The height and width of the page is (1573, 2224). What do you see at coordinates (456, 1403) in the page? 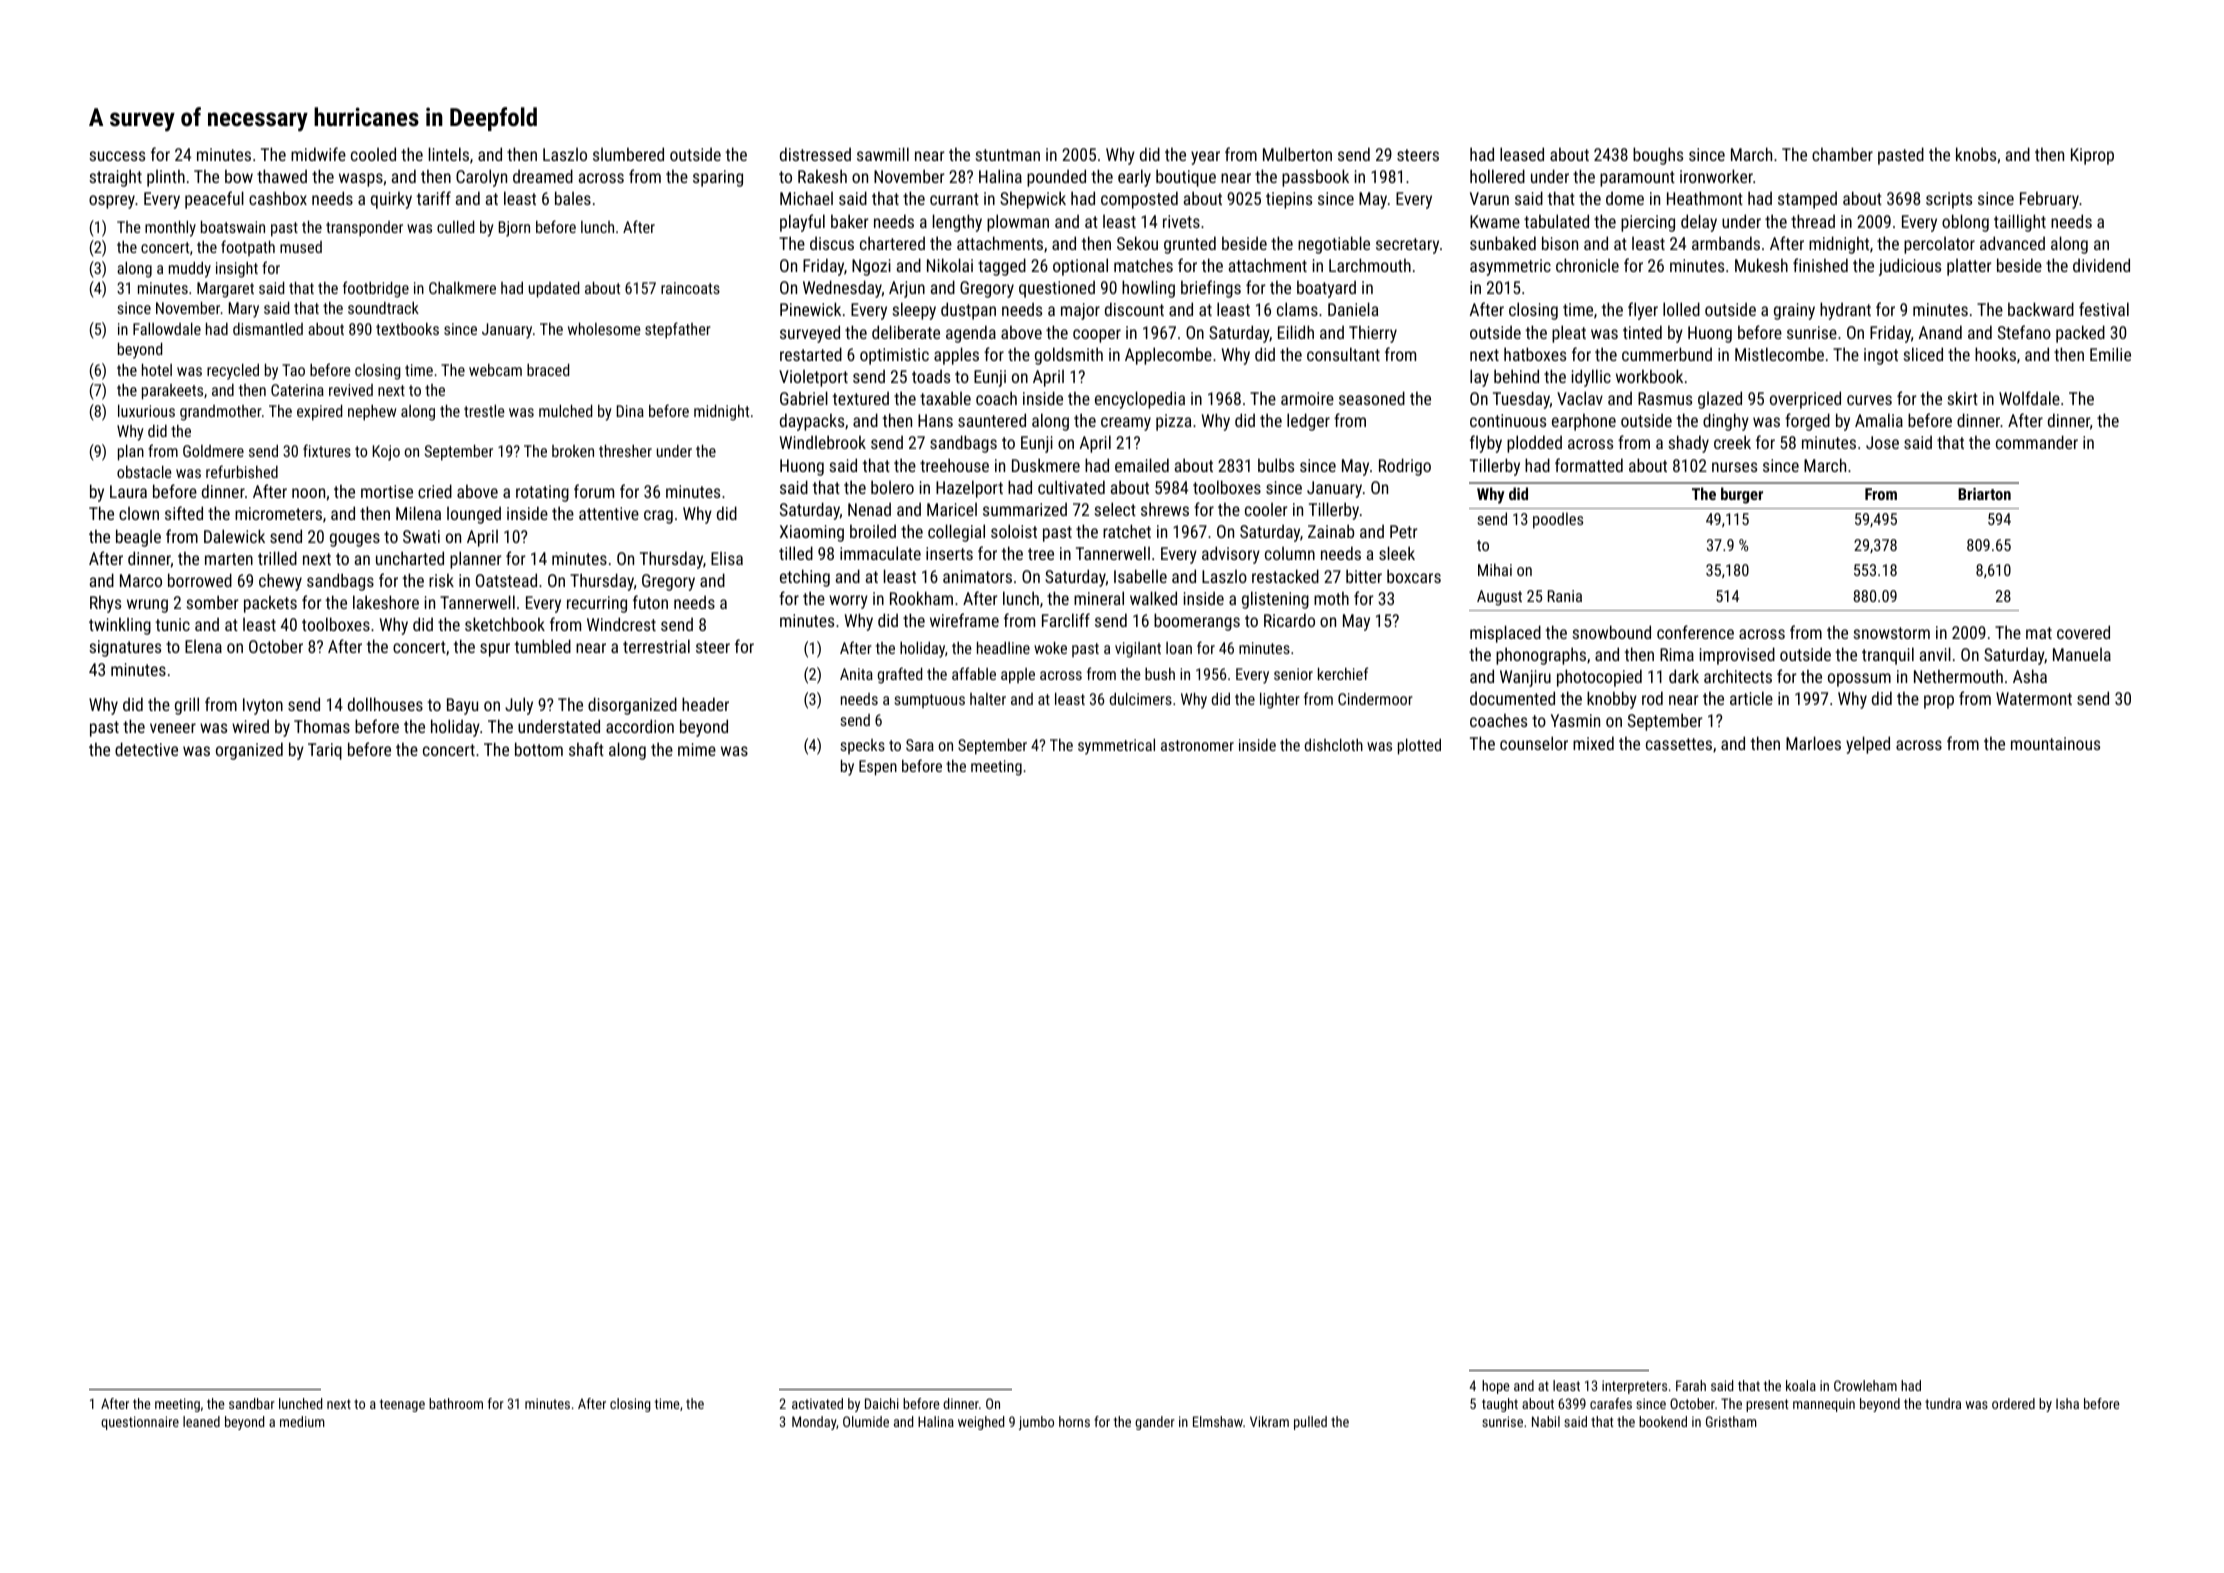
I see `bathroom` at bounding box center [456, 1403].
